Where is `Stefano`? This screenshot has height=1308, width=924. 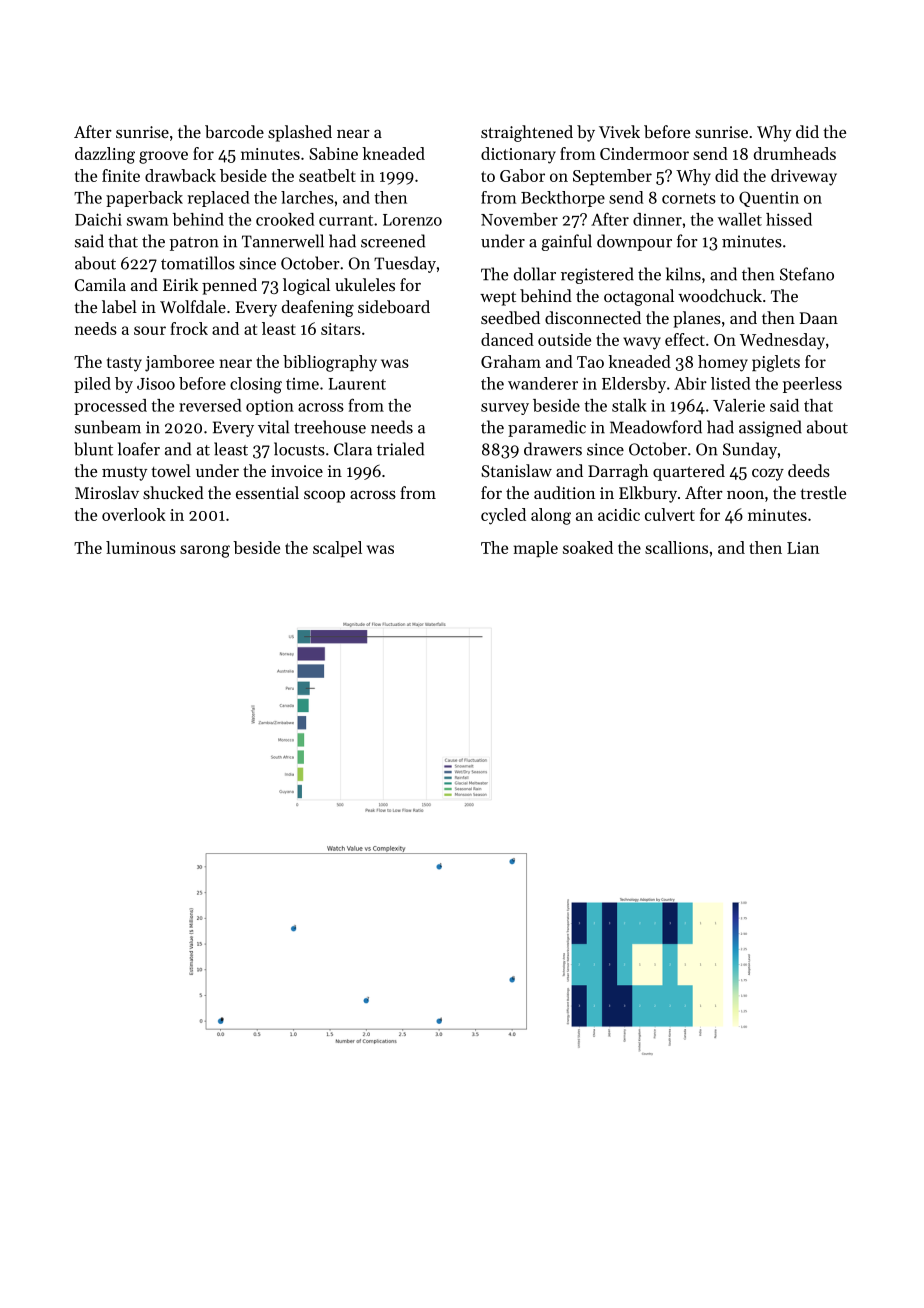
Stefano is located at coordinates (807, 274).
